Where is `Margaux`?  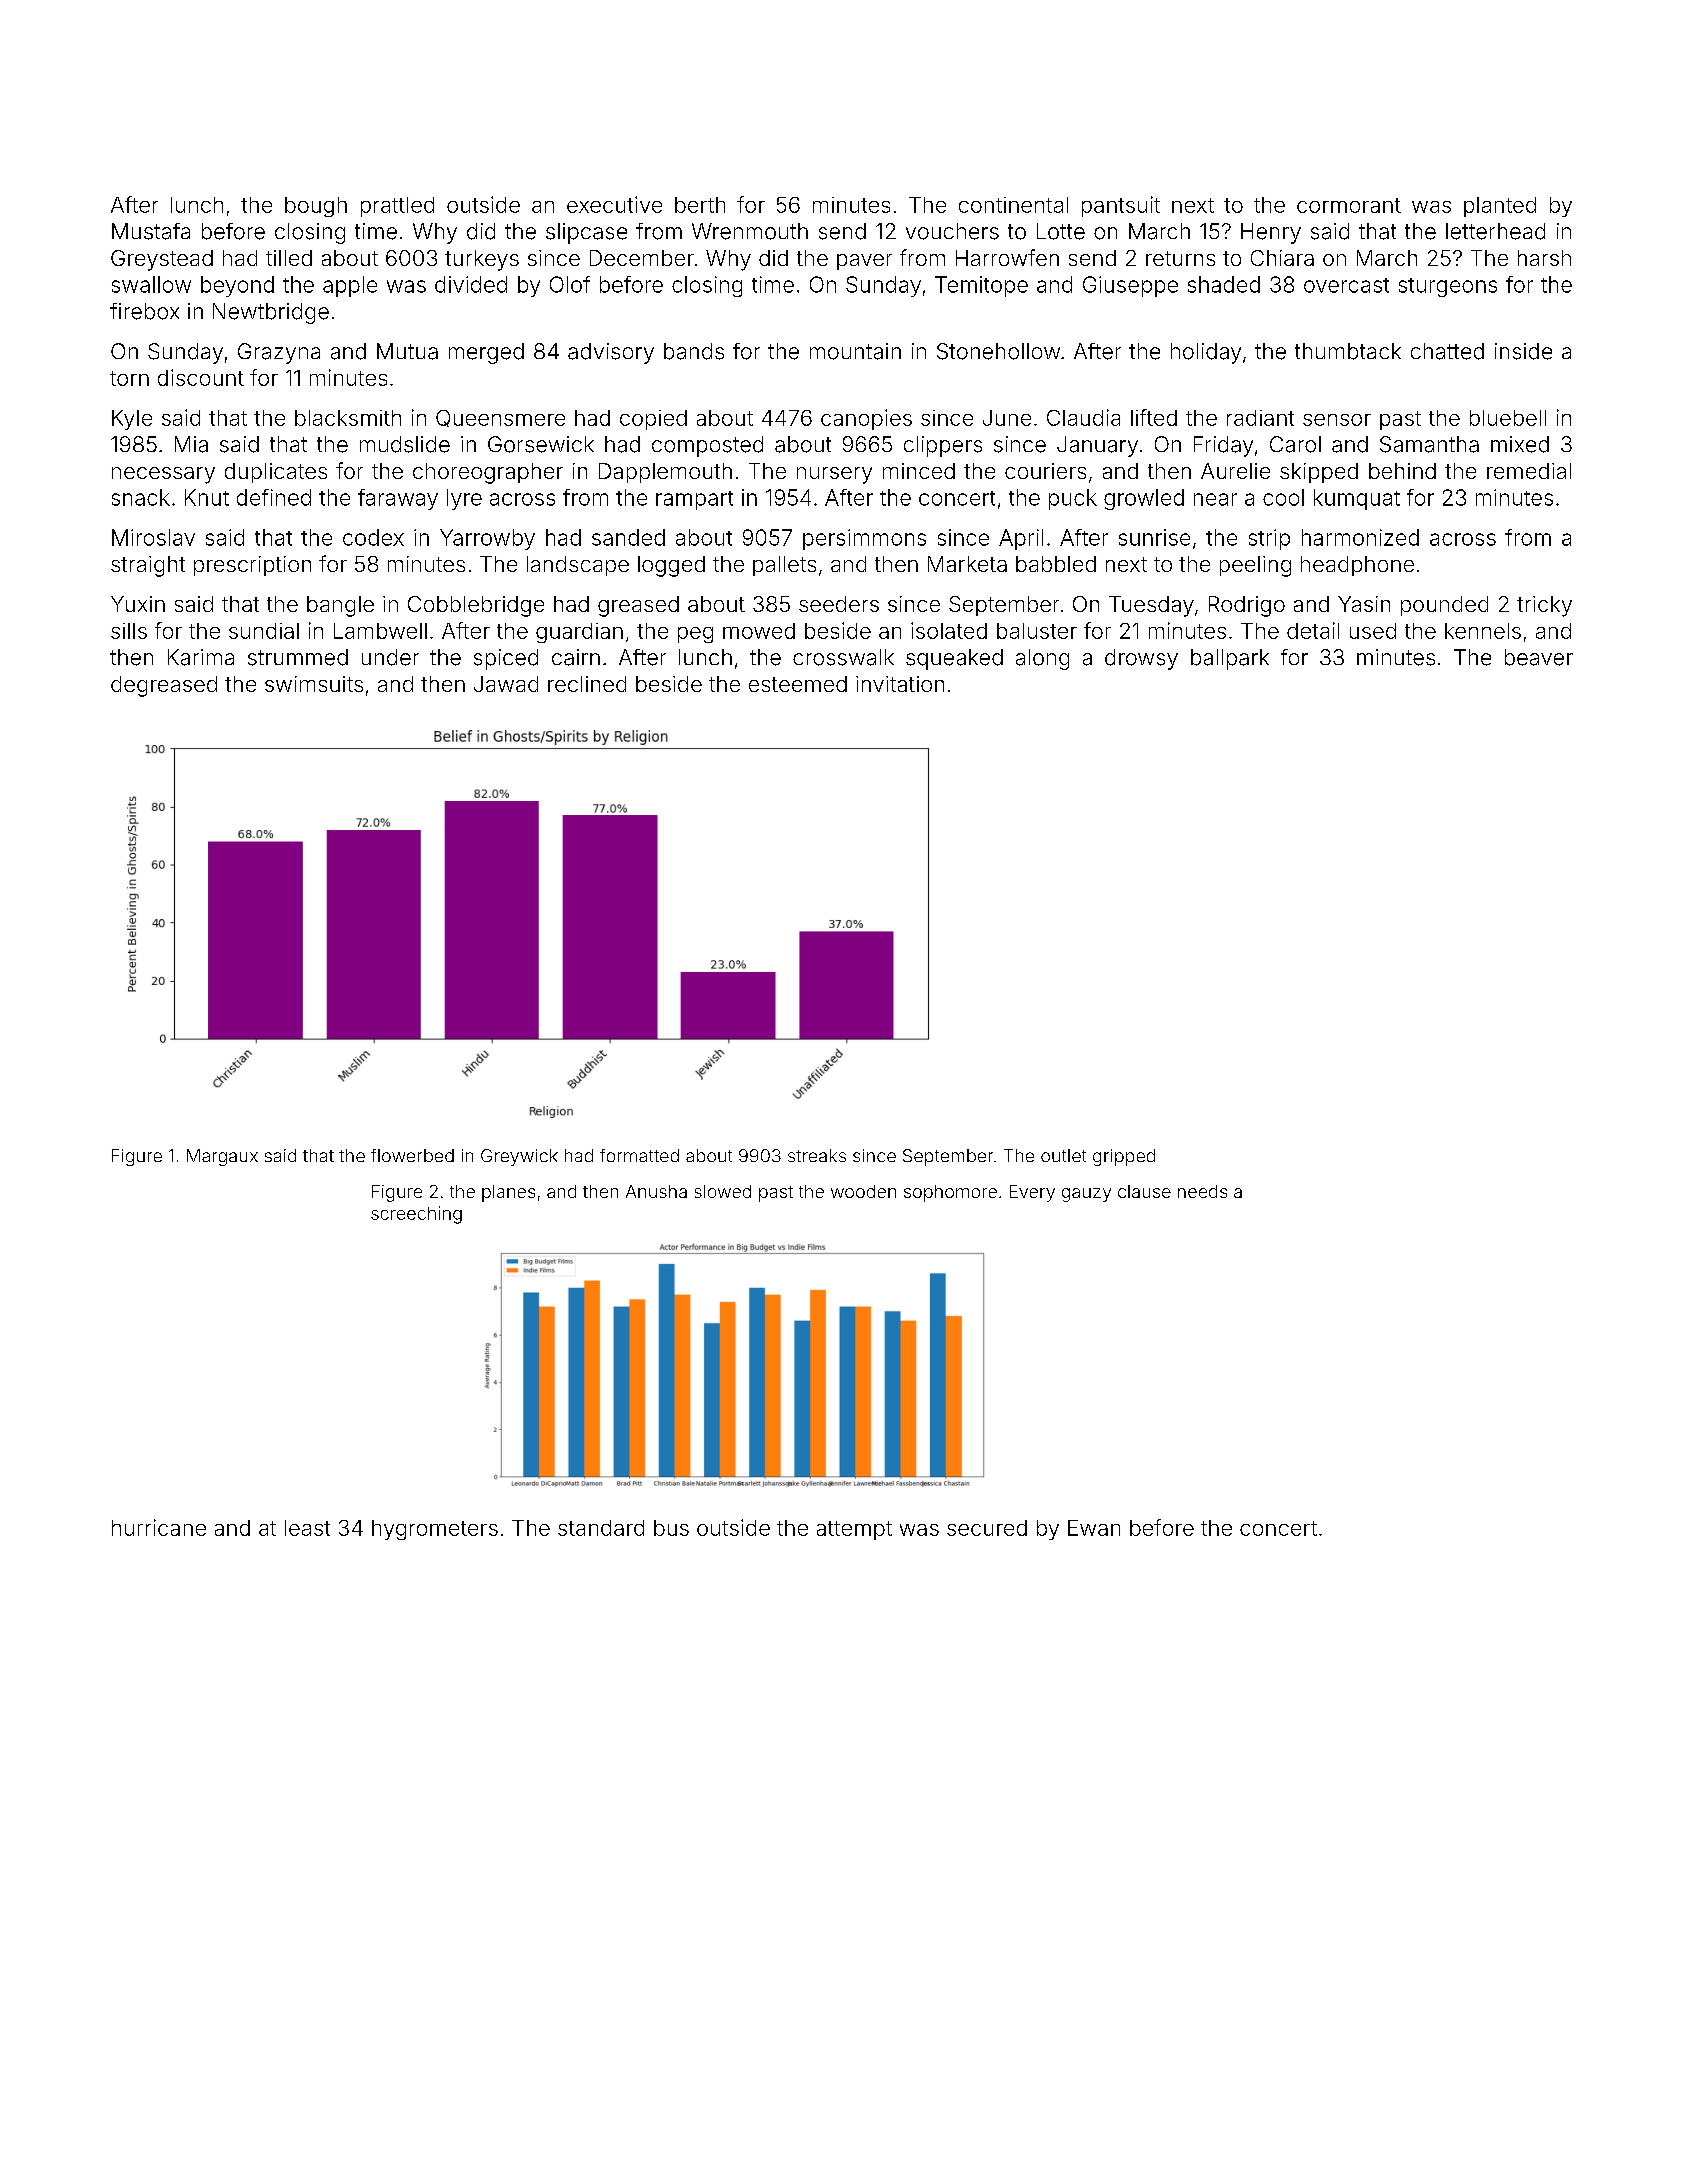
Margaux is located at coordinates (222, 1157).
